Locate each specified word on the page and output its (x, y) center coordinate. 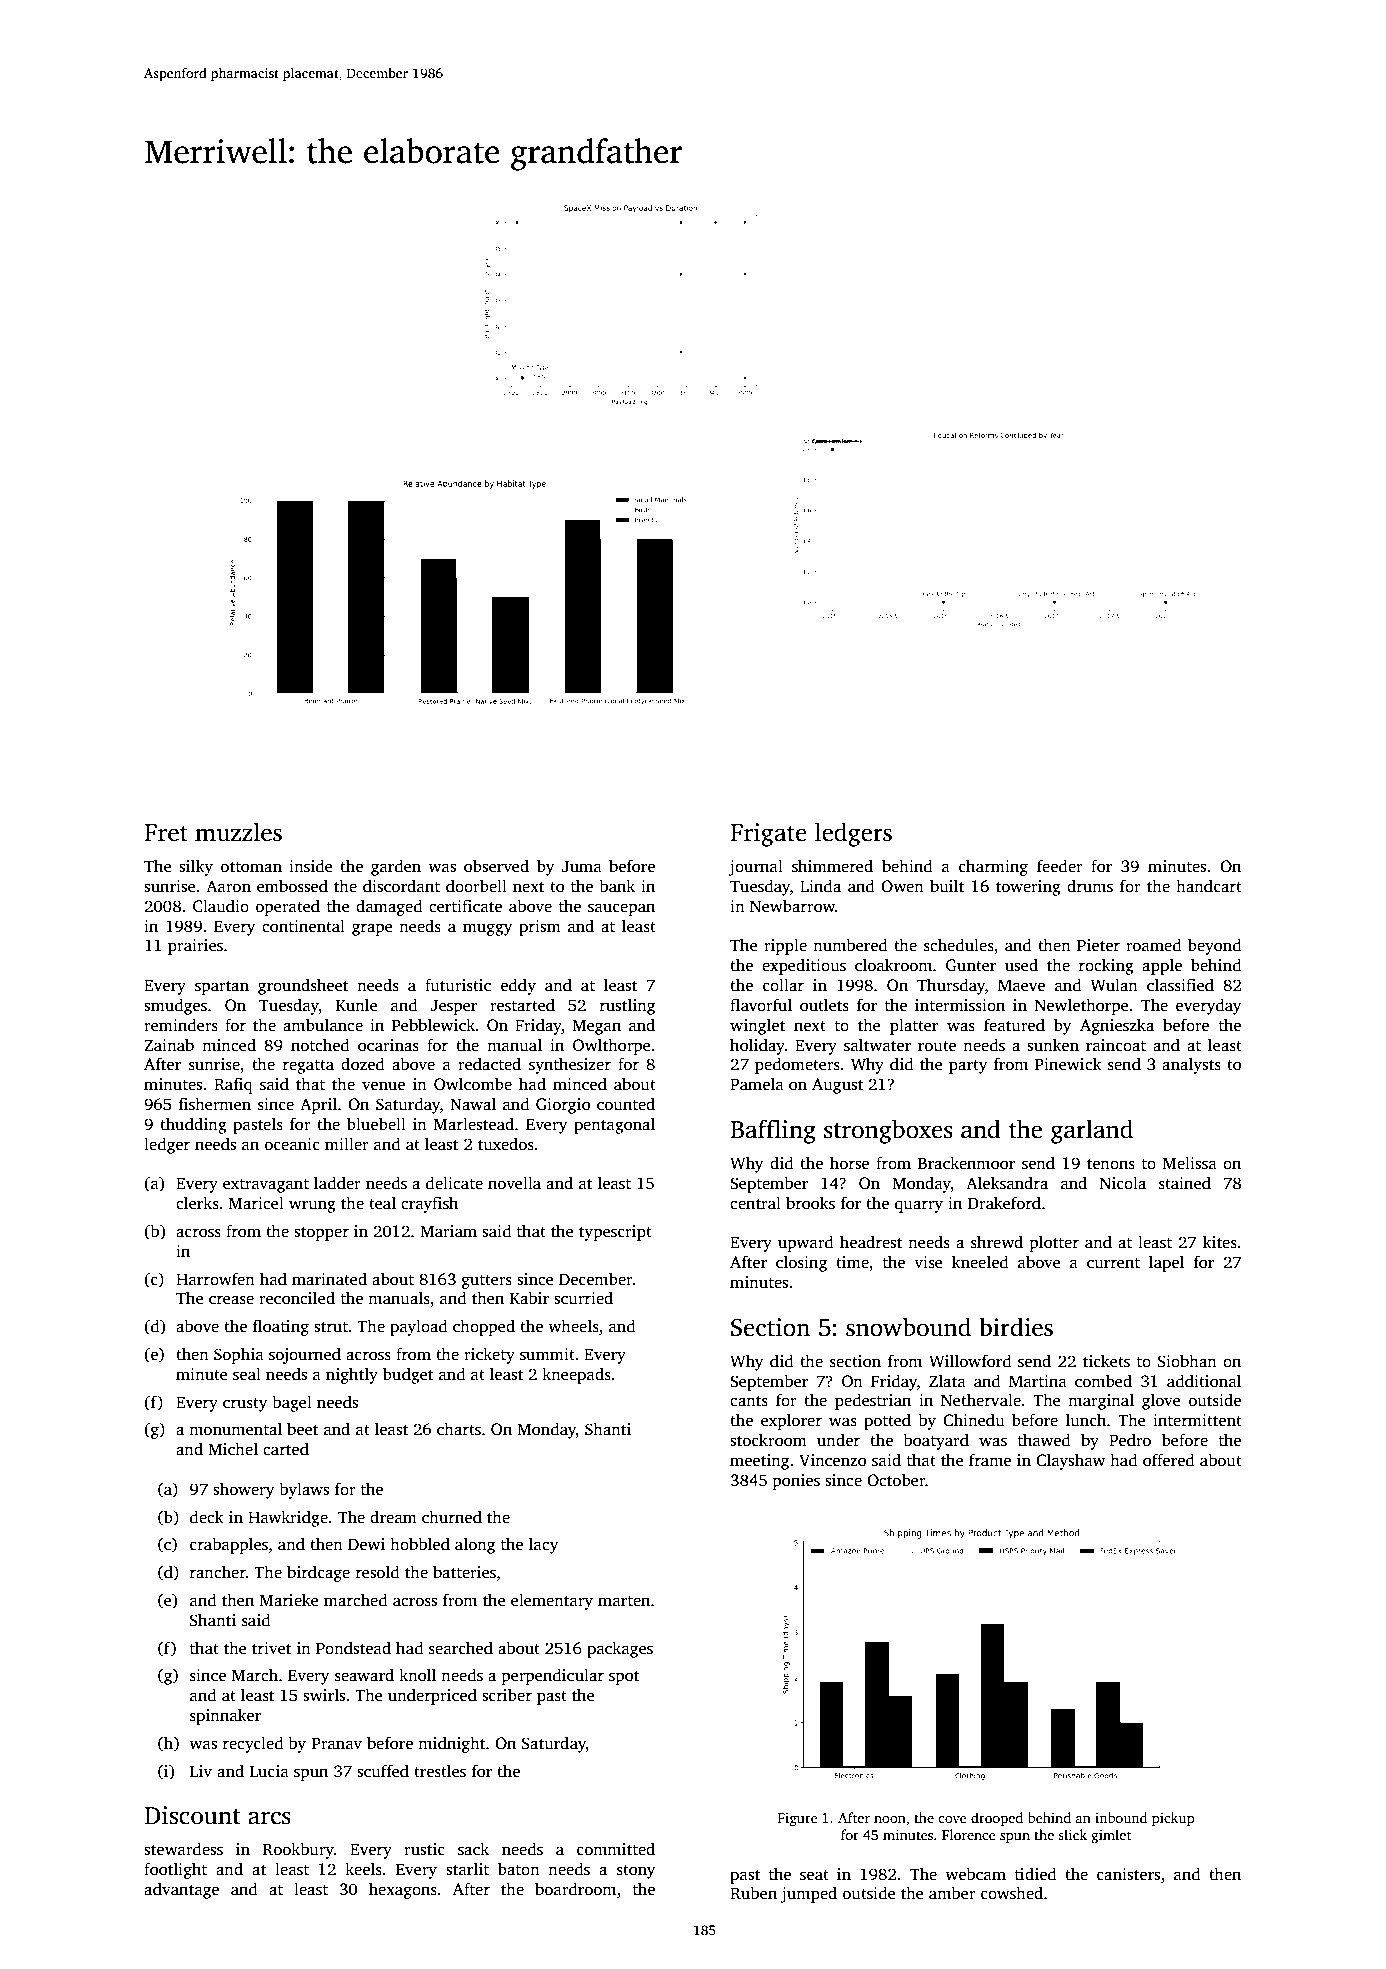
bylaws (304, 1490)
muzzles (238, 832)
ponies (796, 1482)
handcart (1209, 886)
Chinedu (974, 1420)
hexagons (403, 1890)
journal (755, 867)
